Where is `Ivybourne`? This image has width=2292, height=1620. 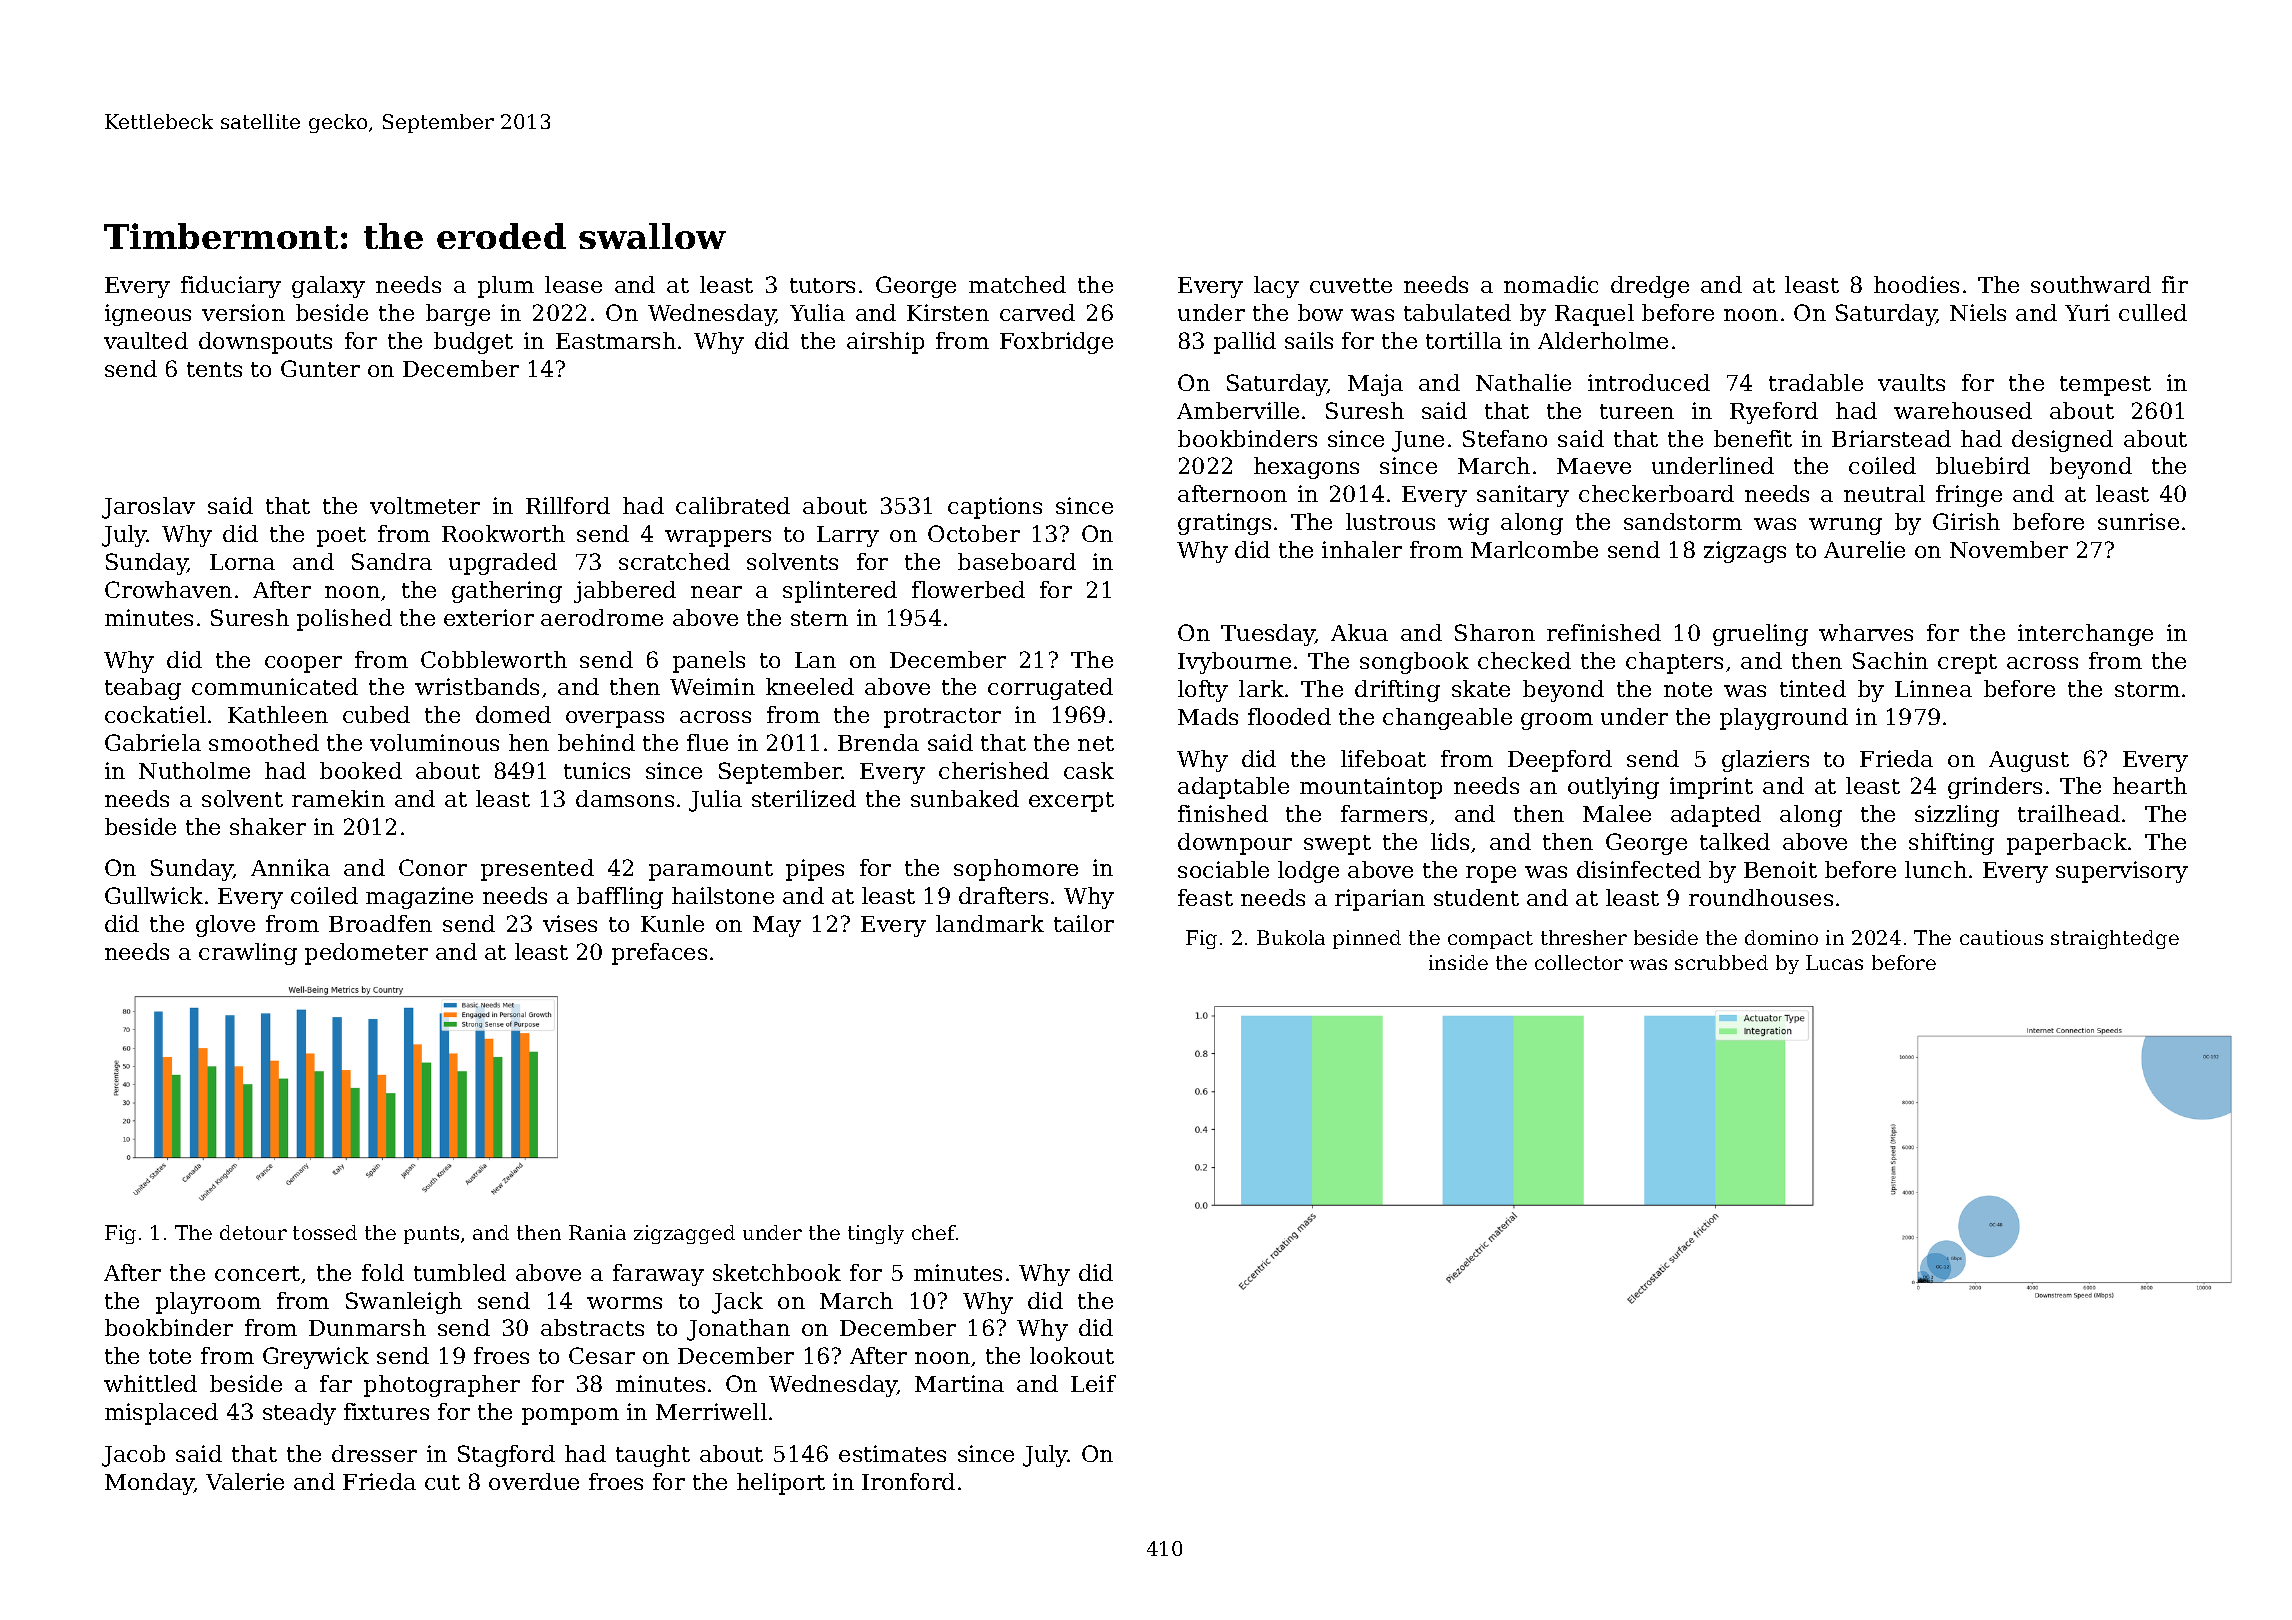
Ivybourne is located at coordinates (1234, 663).
